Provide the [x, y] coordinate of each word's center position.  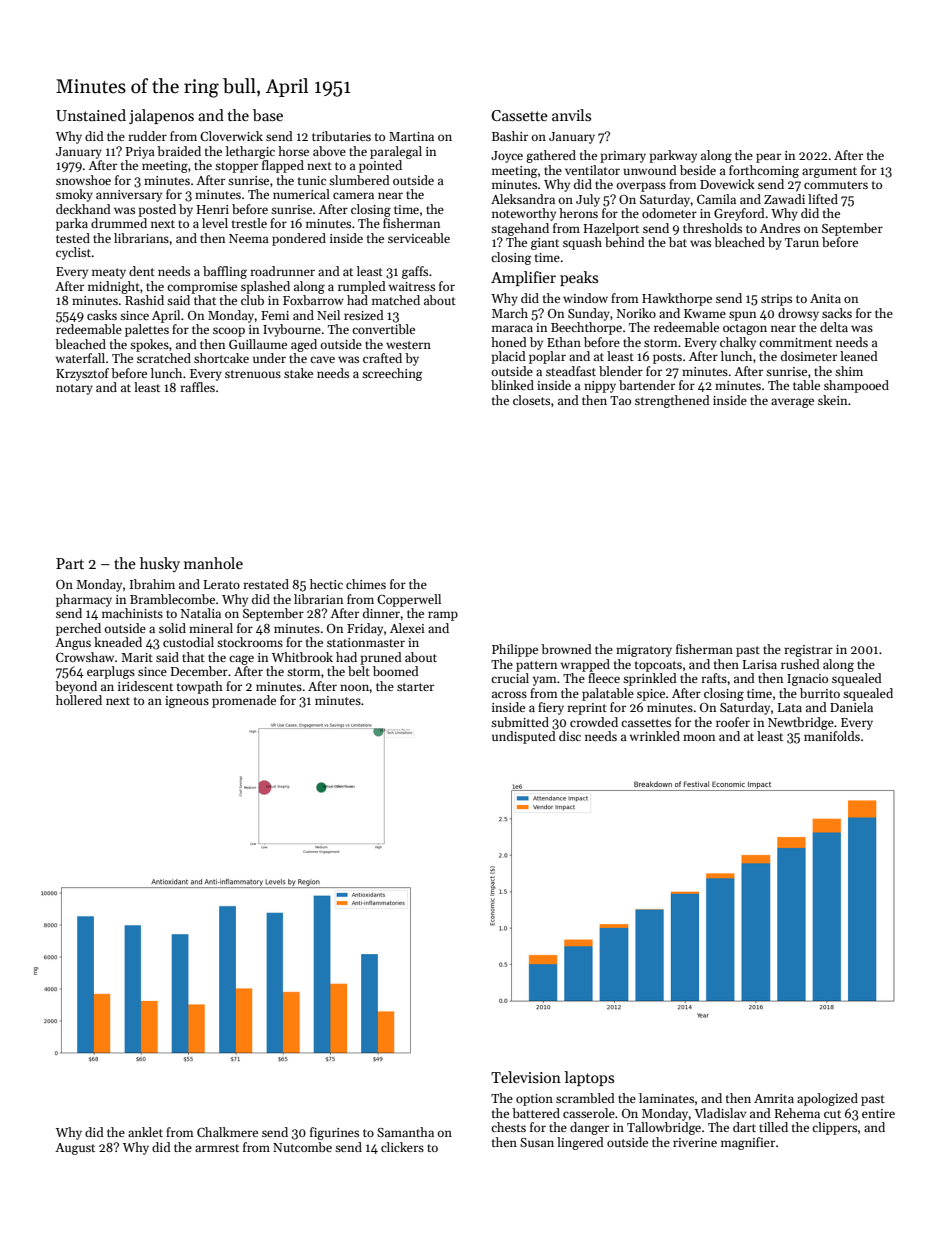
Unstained [91, 115]
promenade [244, 701]
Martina [411, 136]
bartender [647, 385]
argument [829, 172]
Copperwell [409, 600]
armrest [217, 1148]
